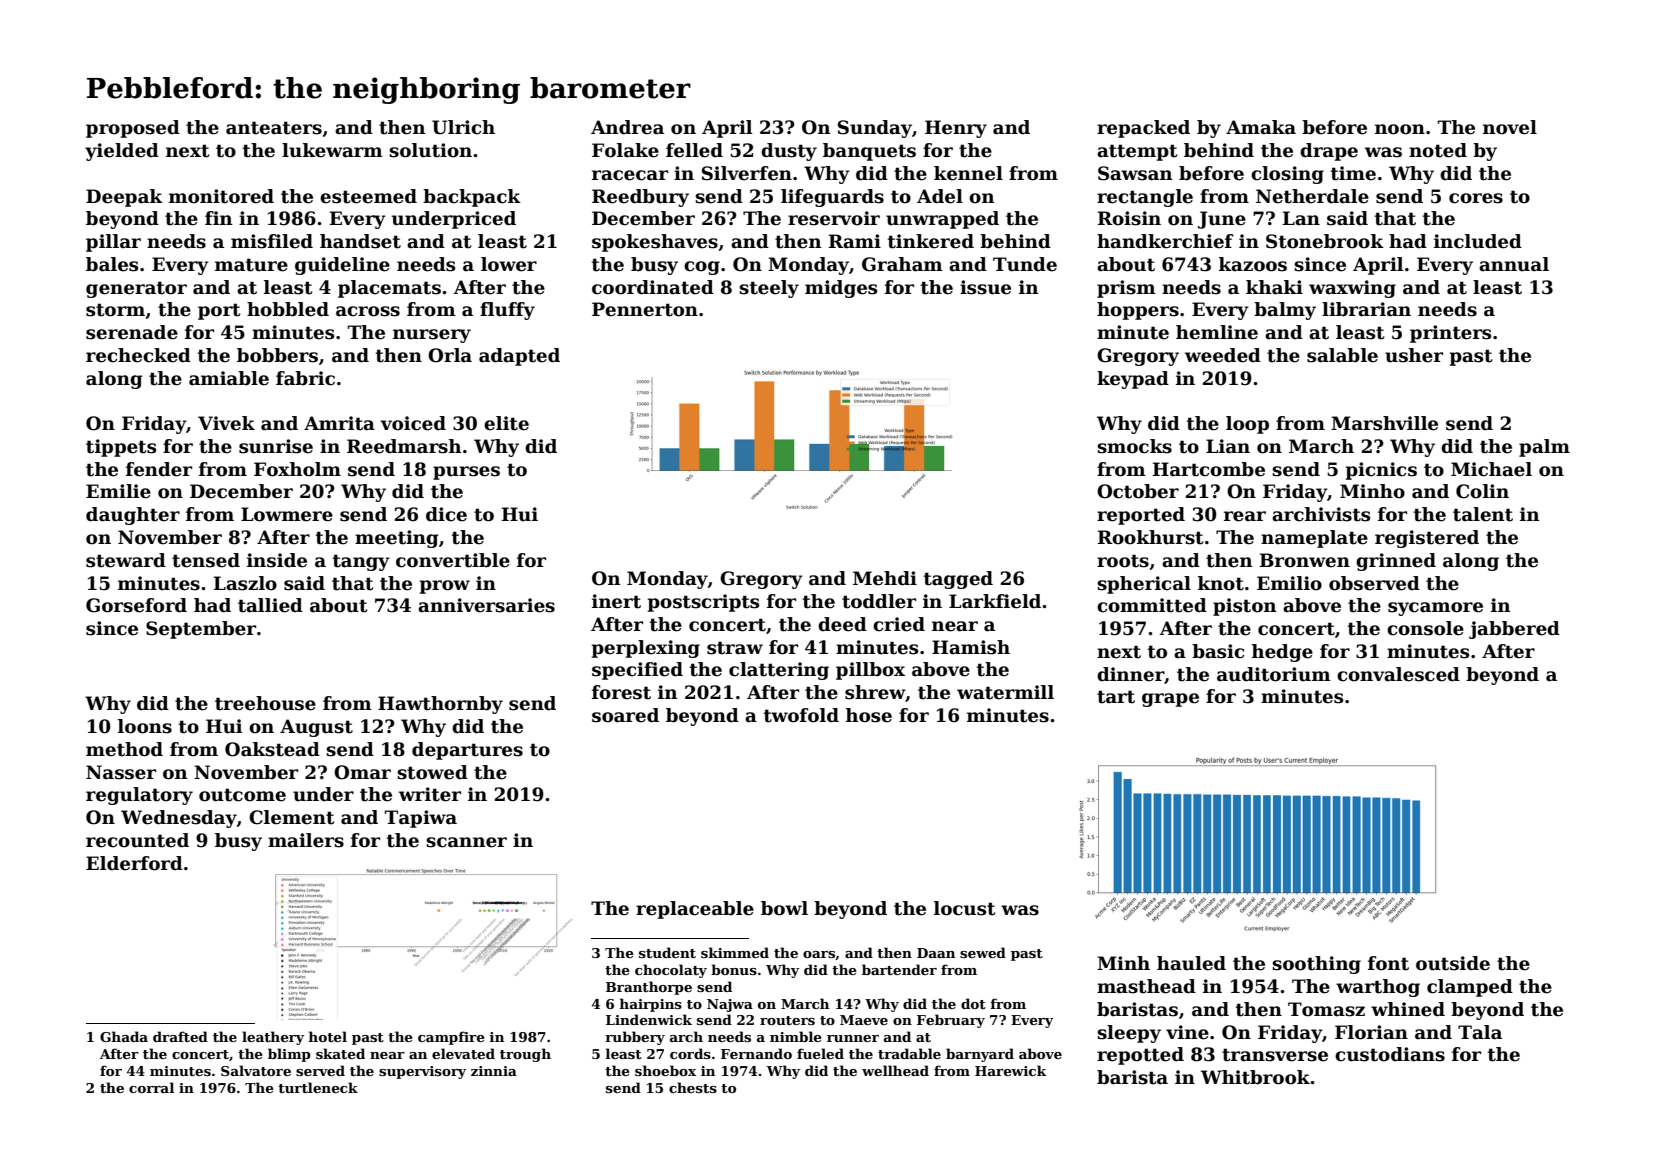  I want to click on scanner, so click(466, 842).
